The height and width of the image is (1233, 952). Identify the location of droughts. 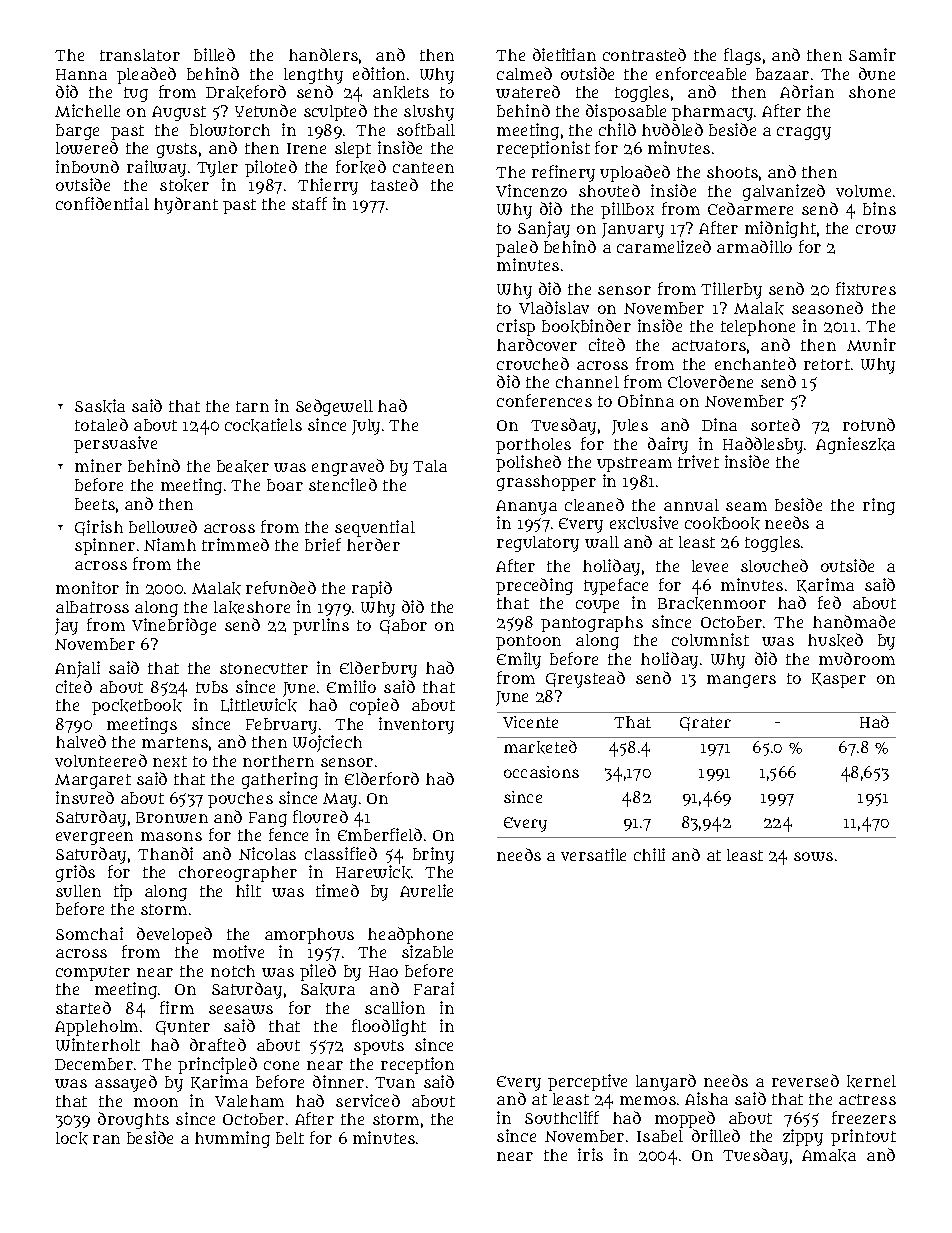
(133, 1120).
